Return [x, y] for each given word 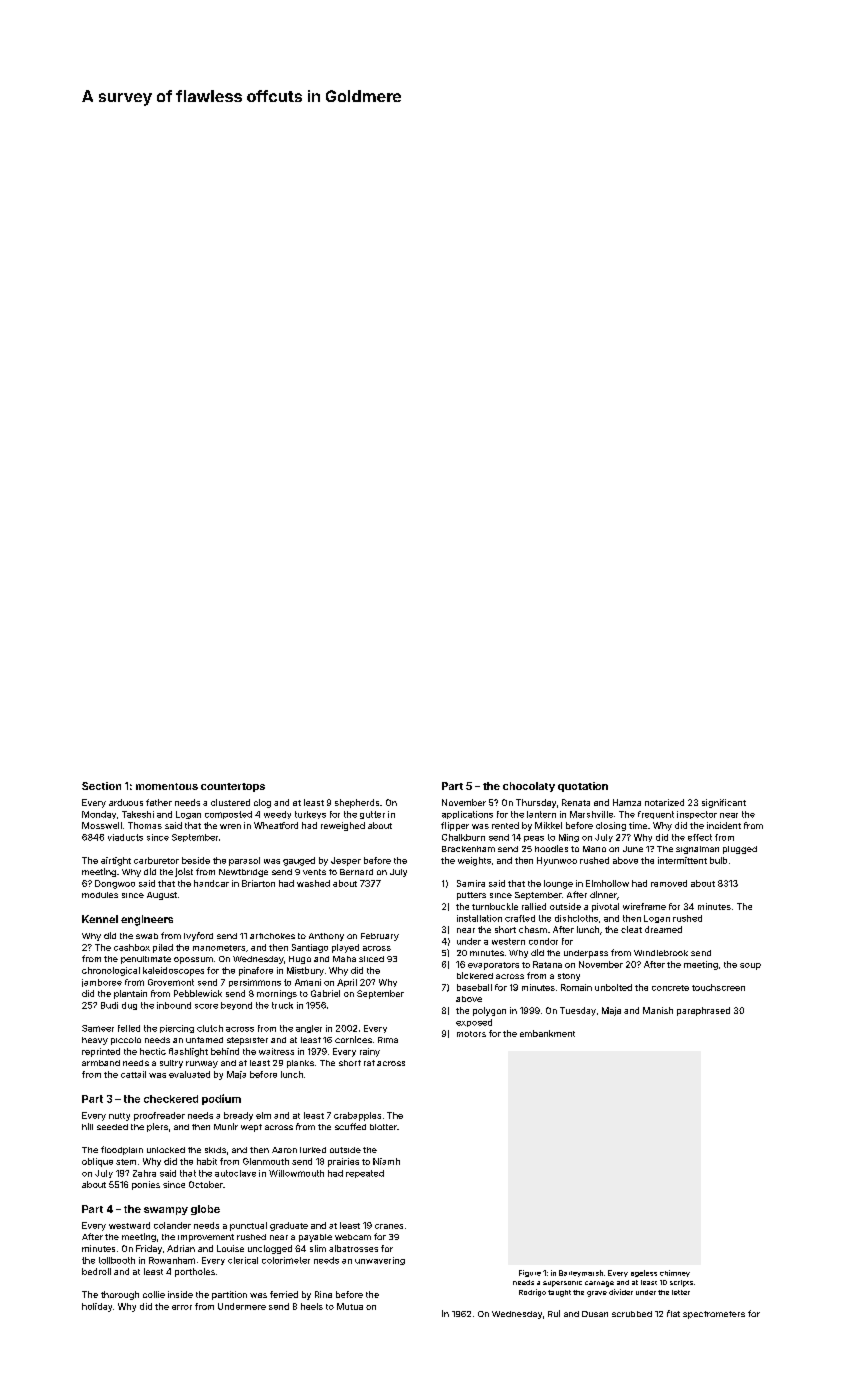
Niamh [386, 1161]
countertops [233, 787]
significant [724, 803]
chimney [675, 1273]
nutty [119, 1117]
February [380, 937]
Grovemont [171, 982]
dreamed [663, 929]
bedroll [96, 1271]
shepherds [357, 803]
